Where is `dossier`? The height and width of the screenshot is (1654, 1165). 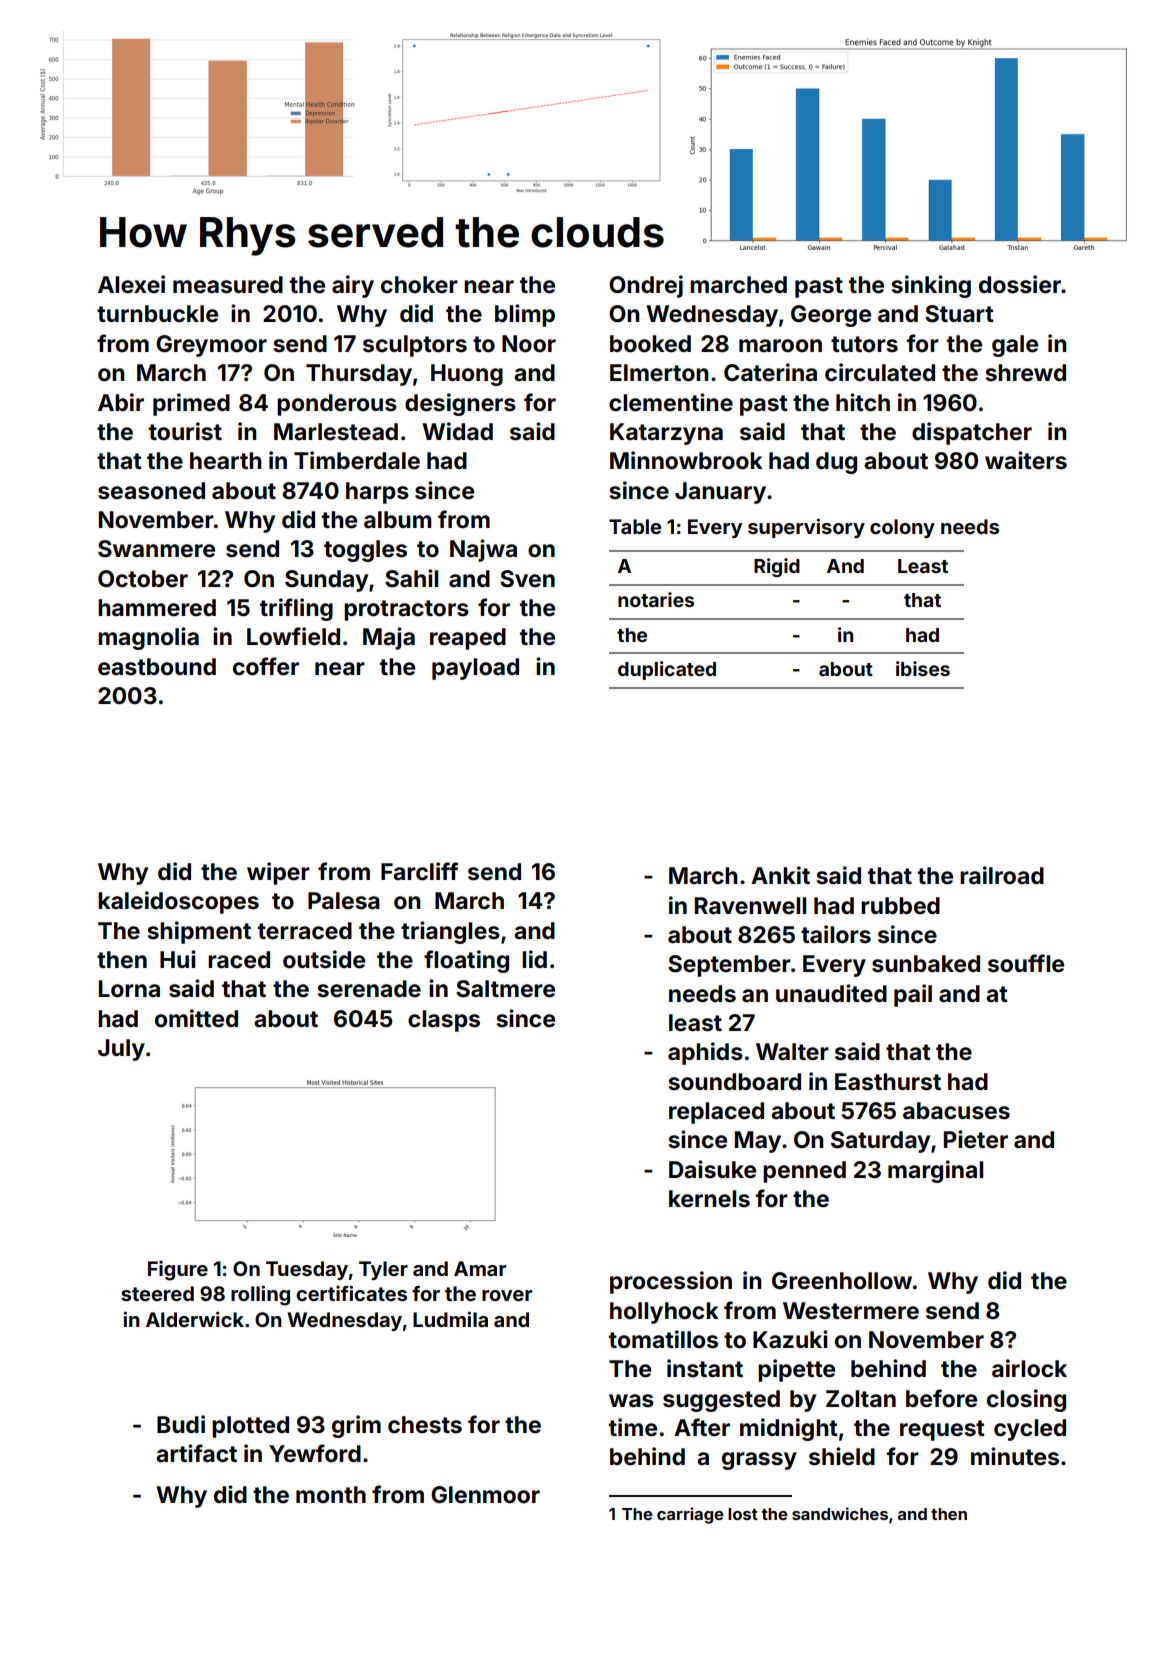 dossier is located at coordinates (1020, 284).
